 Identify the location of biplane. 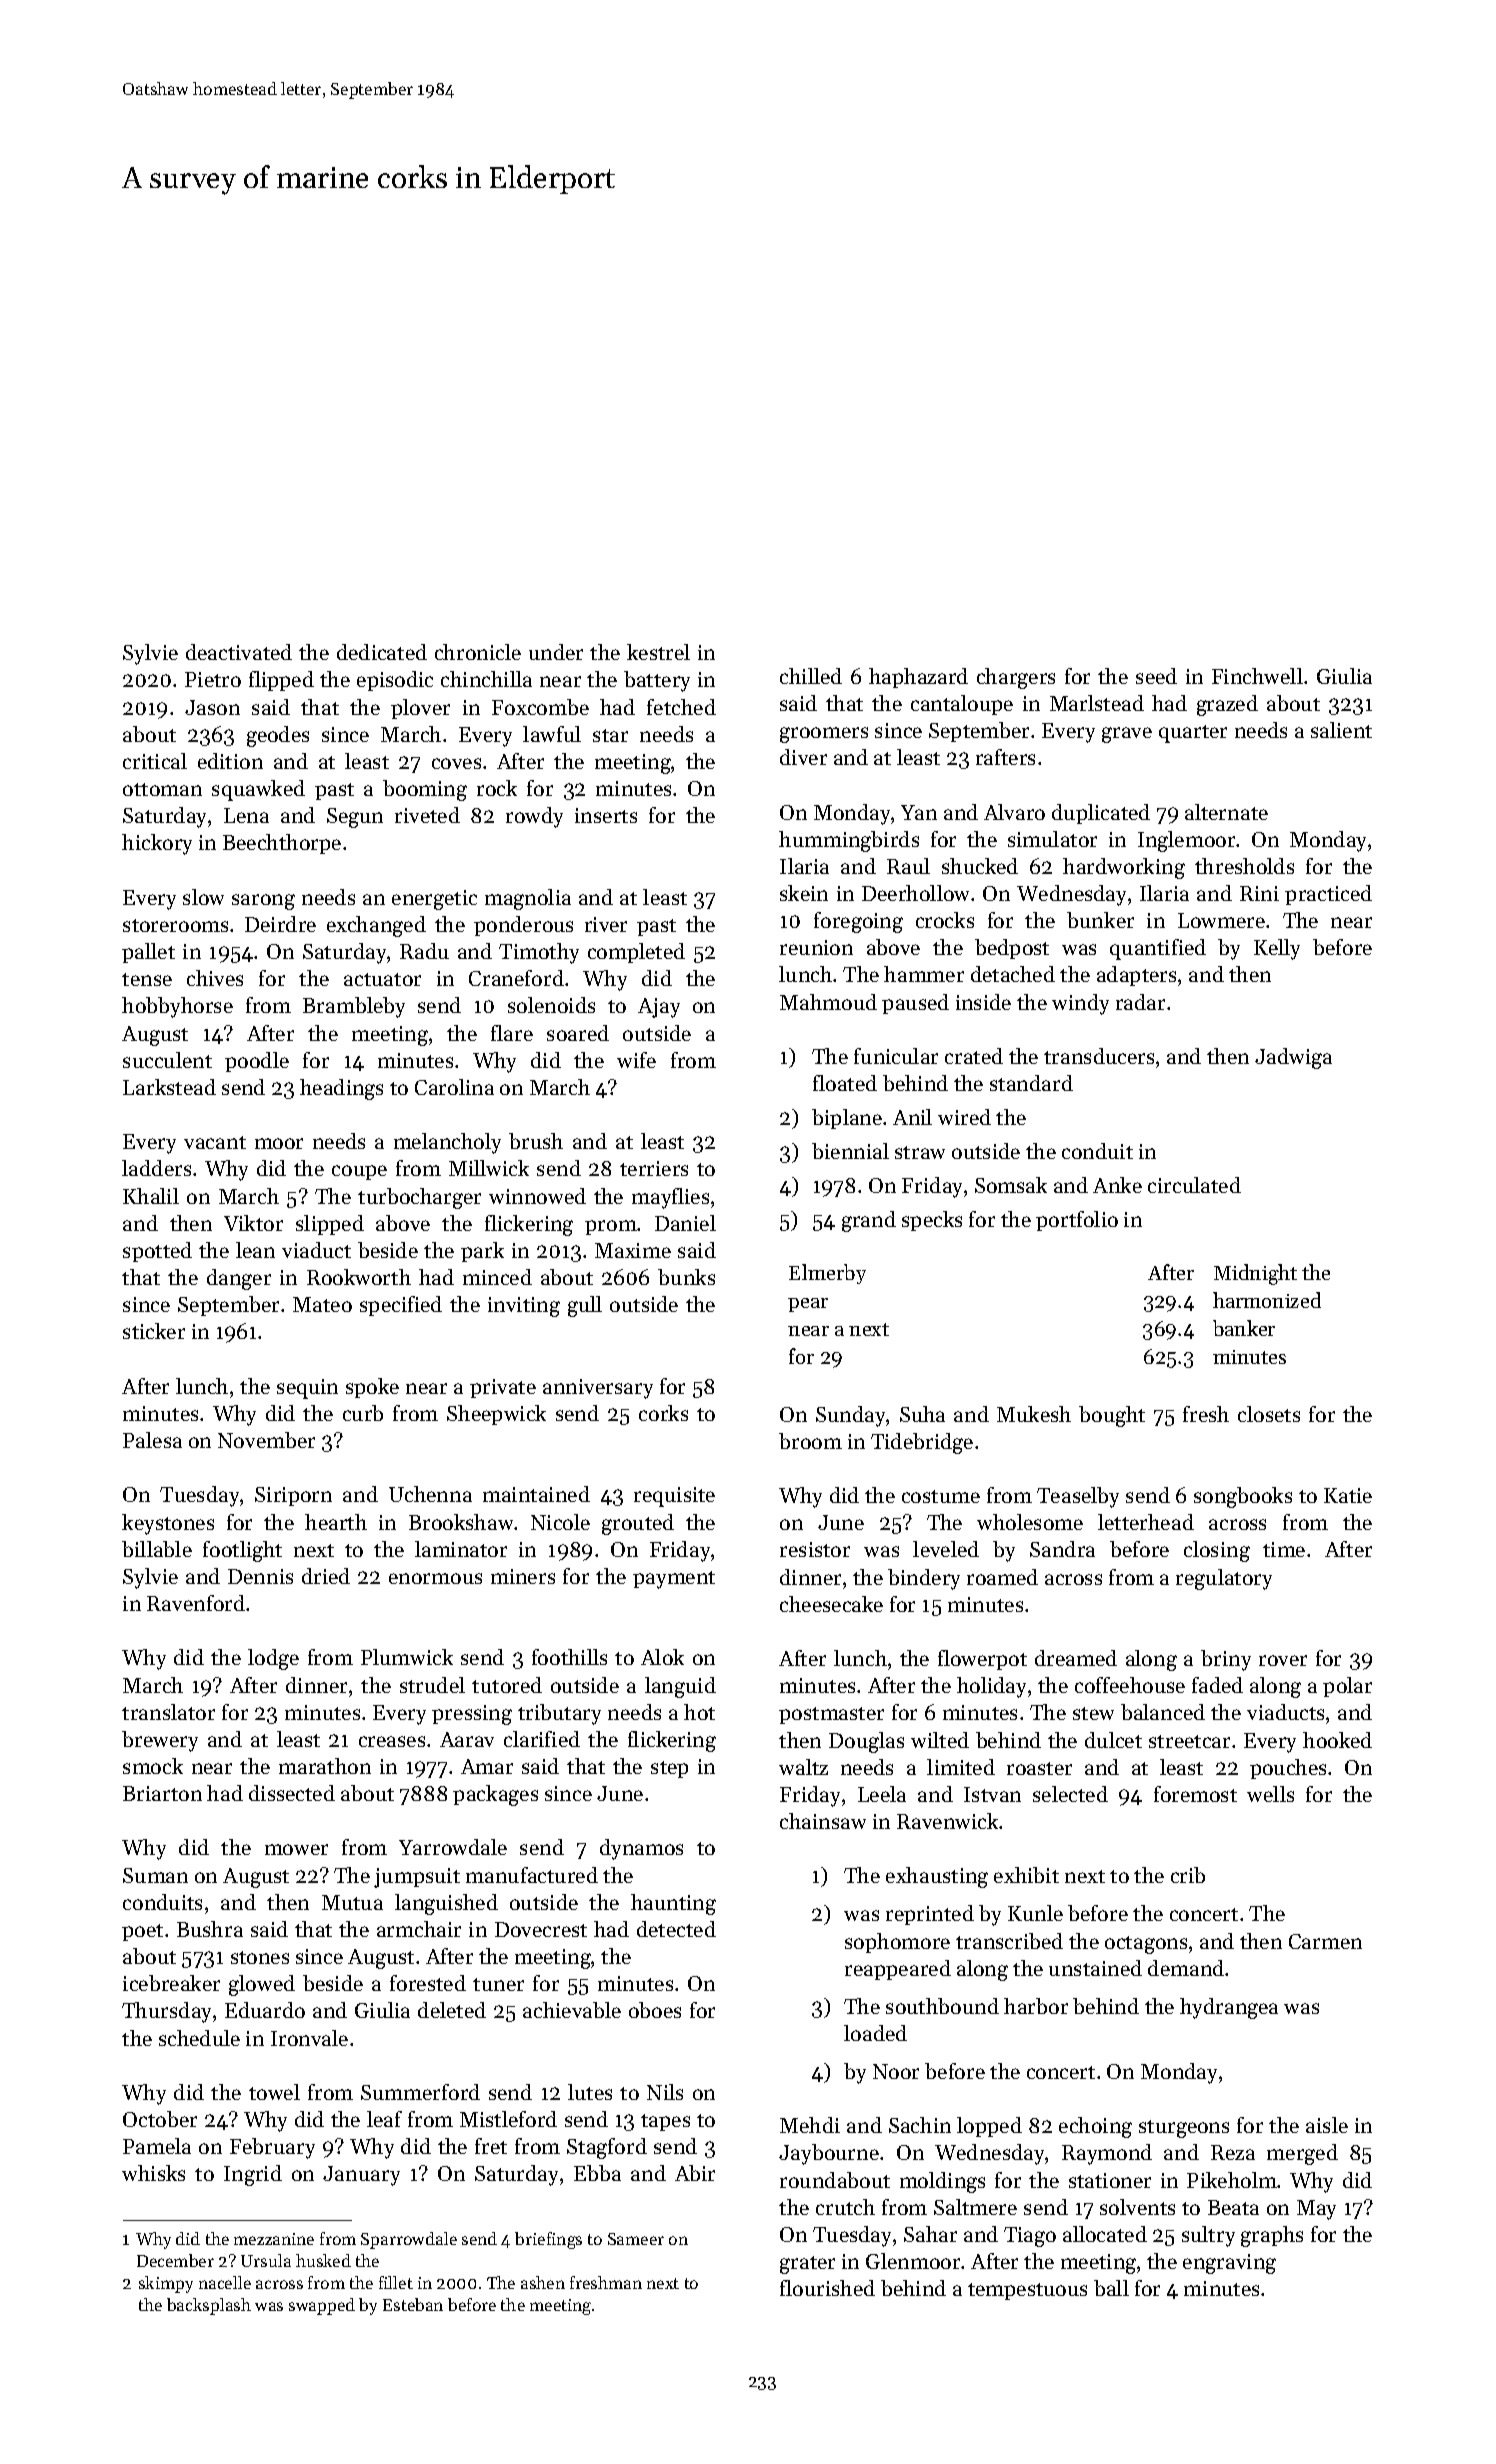
(847, 1119).
